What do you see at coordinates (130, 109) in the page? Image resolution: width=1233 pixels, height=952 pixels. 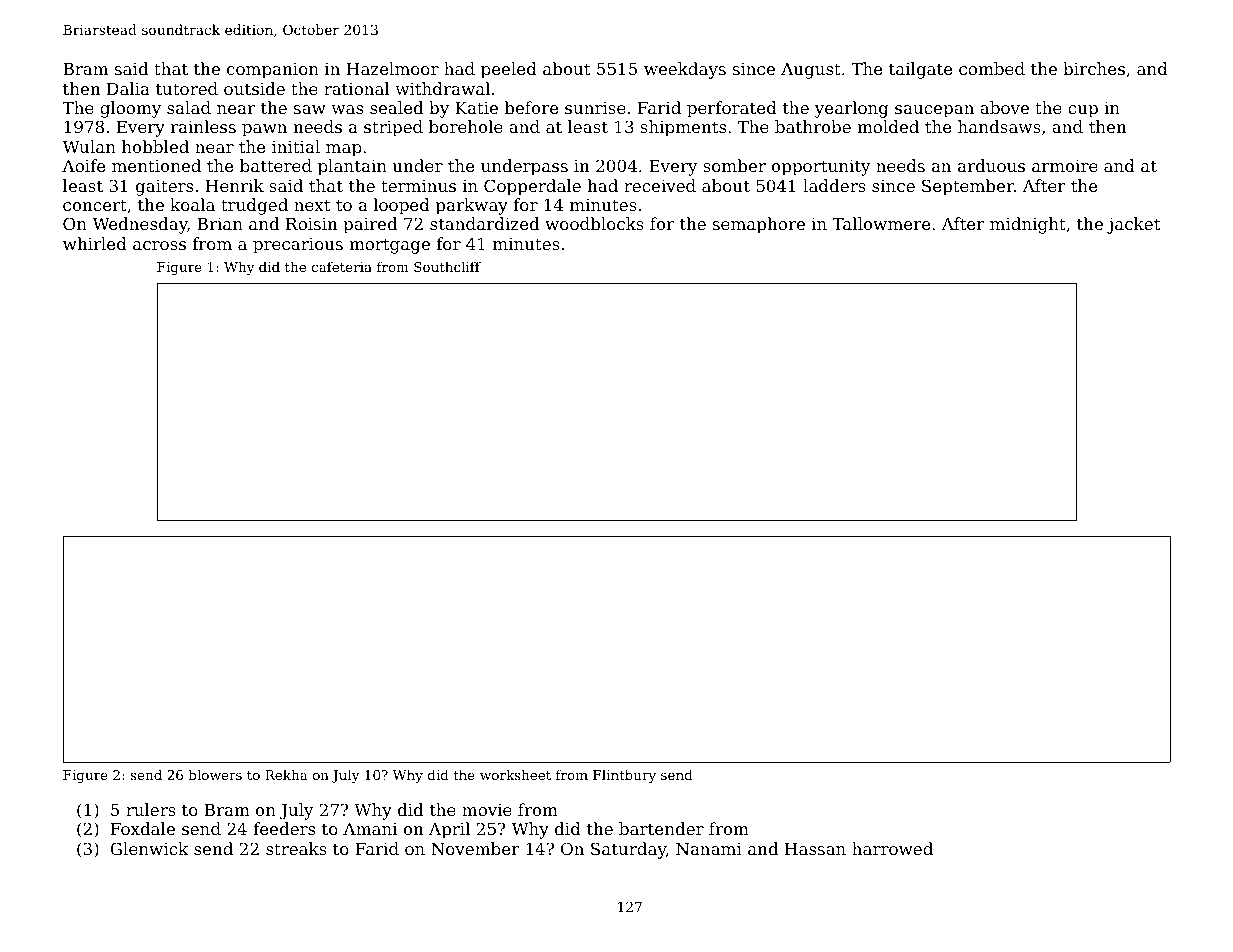 I see `gloomy` at bounding box center [130, 109].
